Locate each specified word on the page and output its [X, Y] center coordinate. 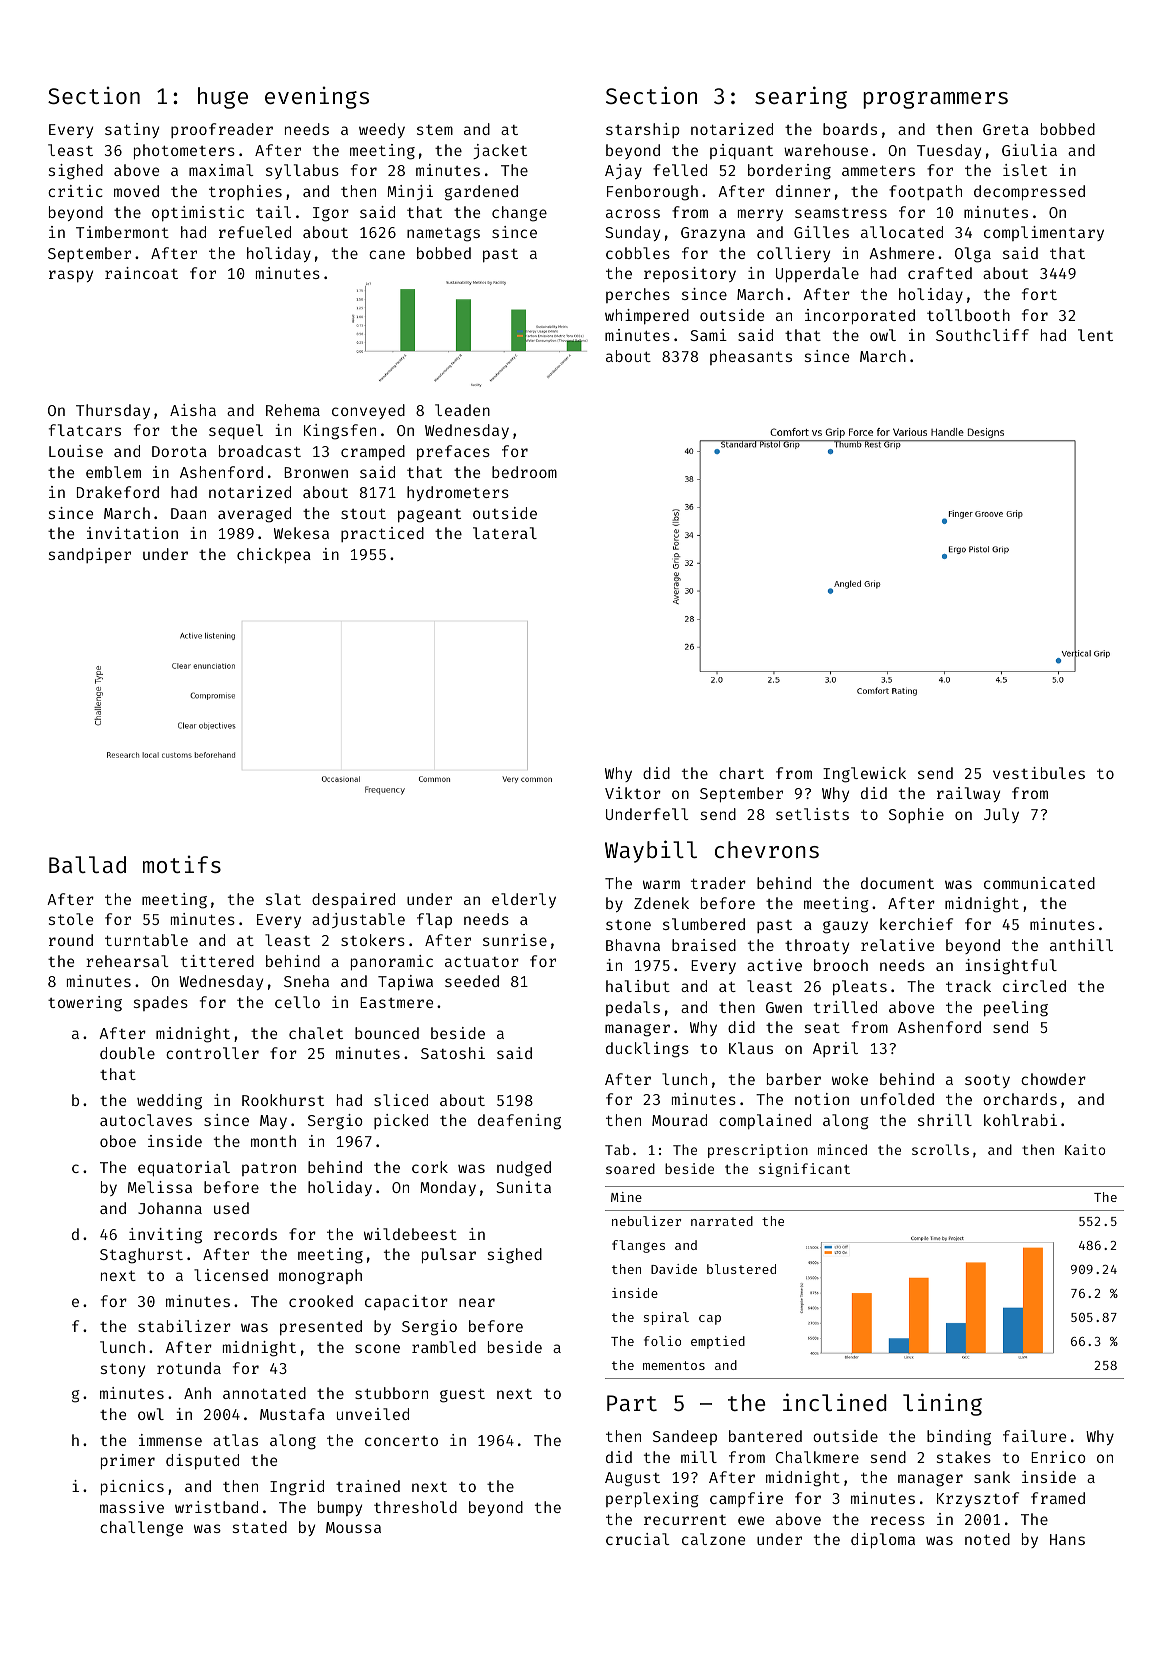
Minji [410, 192]
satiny [132, 130]
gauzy [845, 927]
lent [1095, 335]
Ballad [87, 864]
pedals [633, 1008]
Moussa [353, 1527]
